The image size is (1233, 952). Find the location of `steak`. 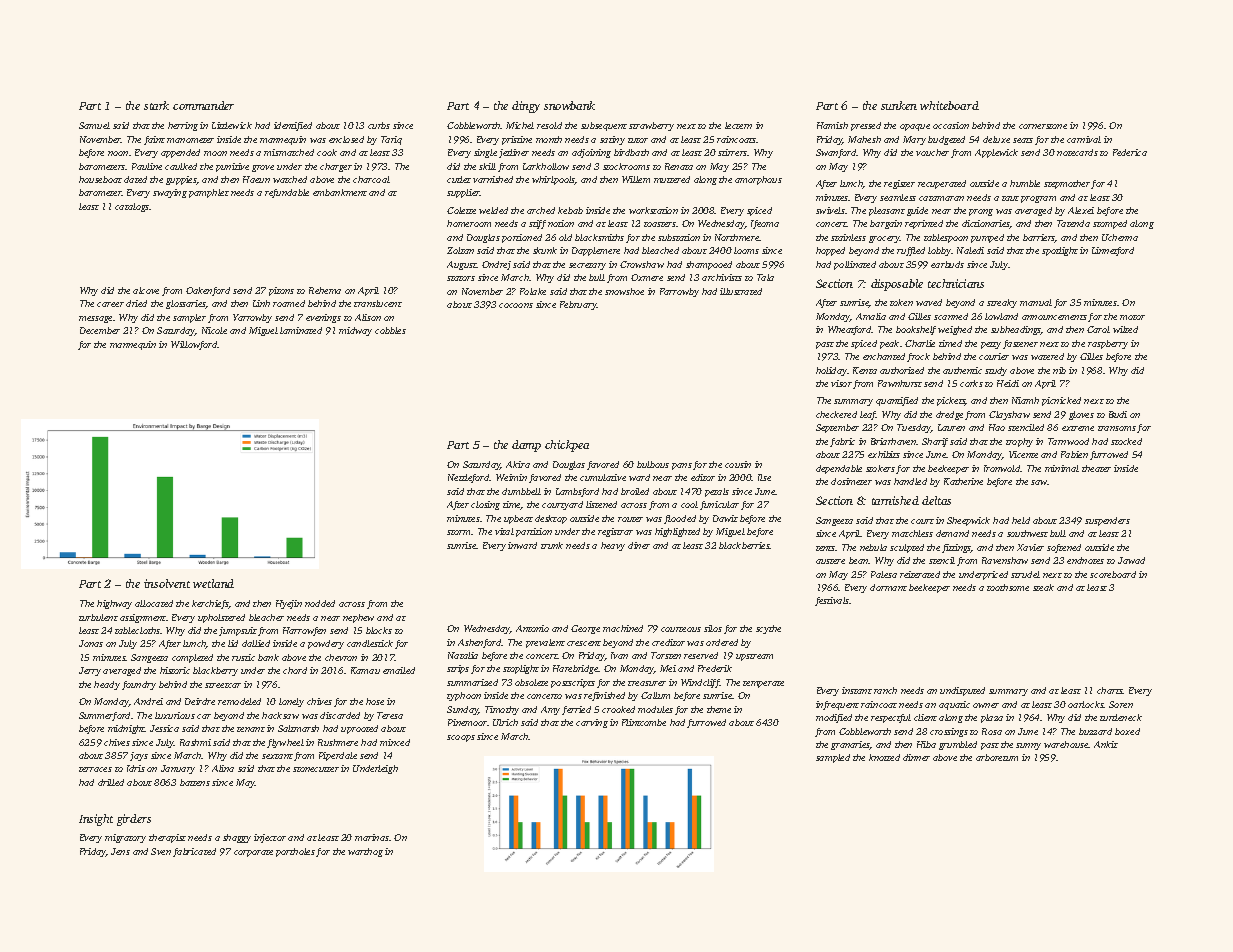

steak is located at coordinates (1043, 587).
